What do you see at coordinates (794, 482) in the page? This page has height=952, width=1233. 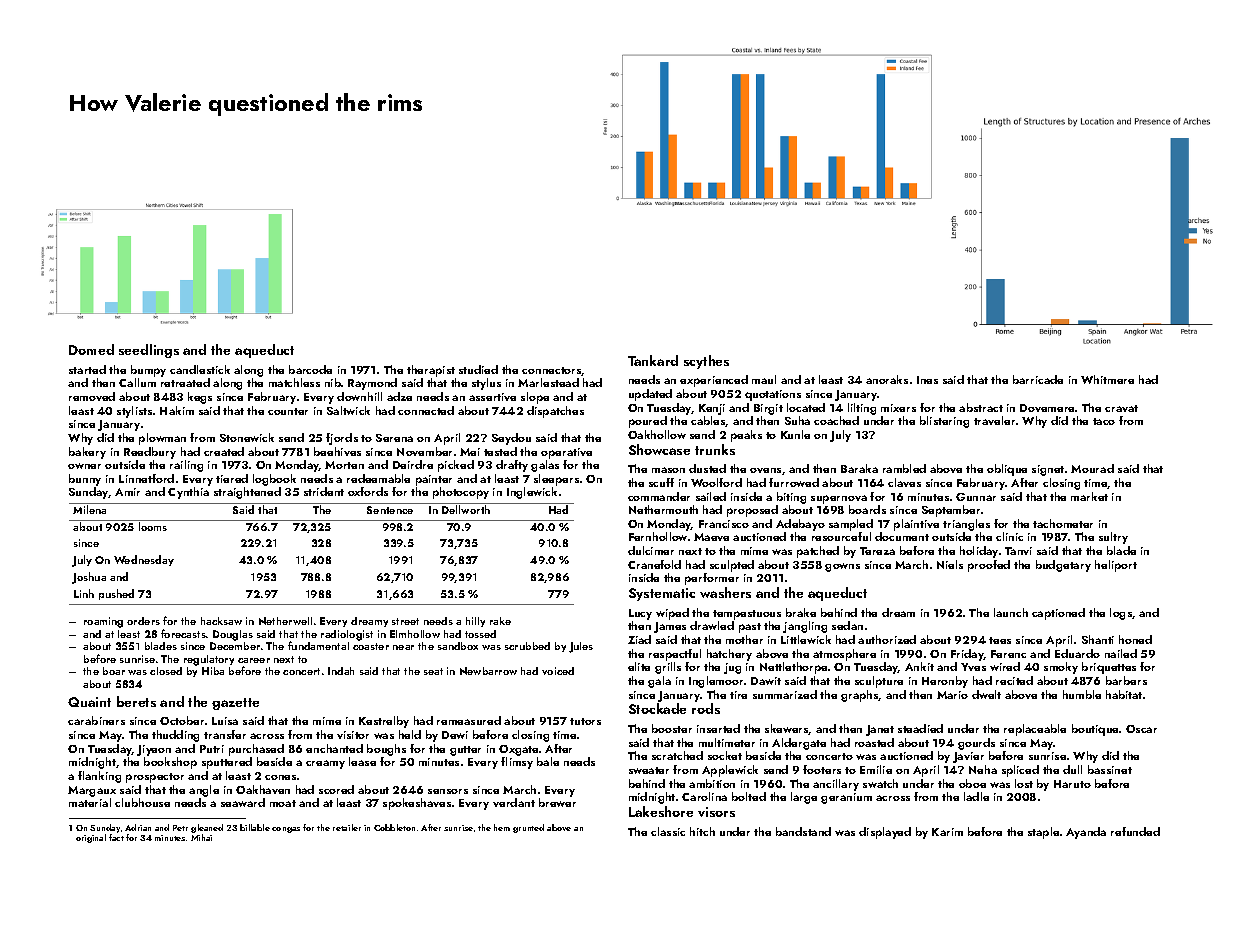 I see `furrowed` at bounding box center [794, 482].
